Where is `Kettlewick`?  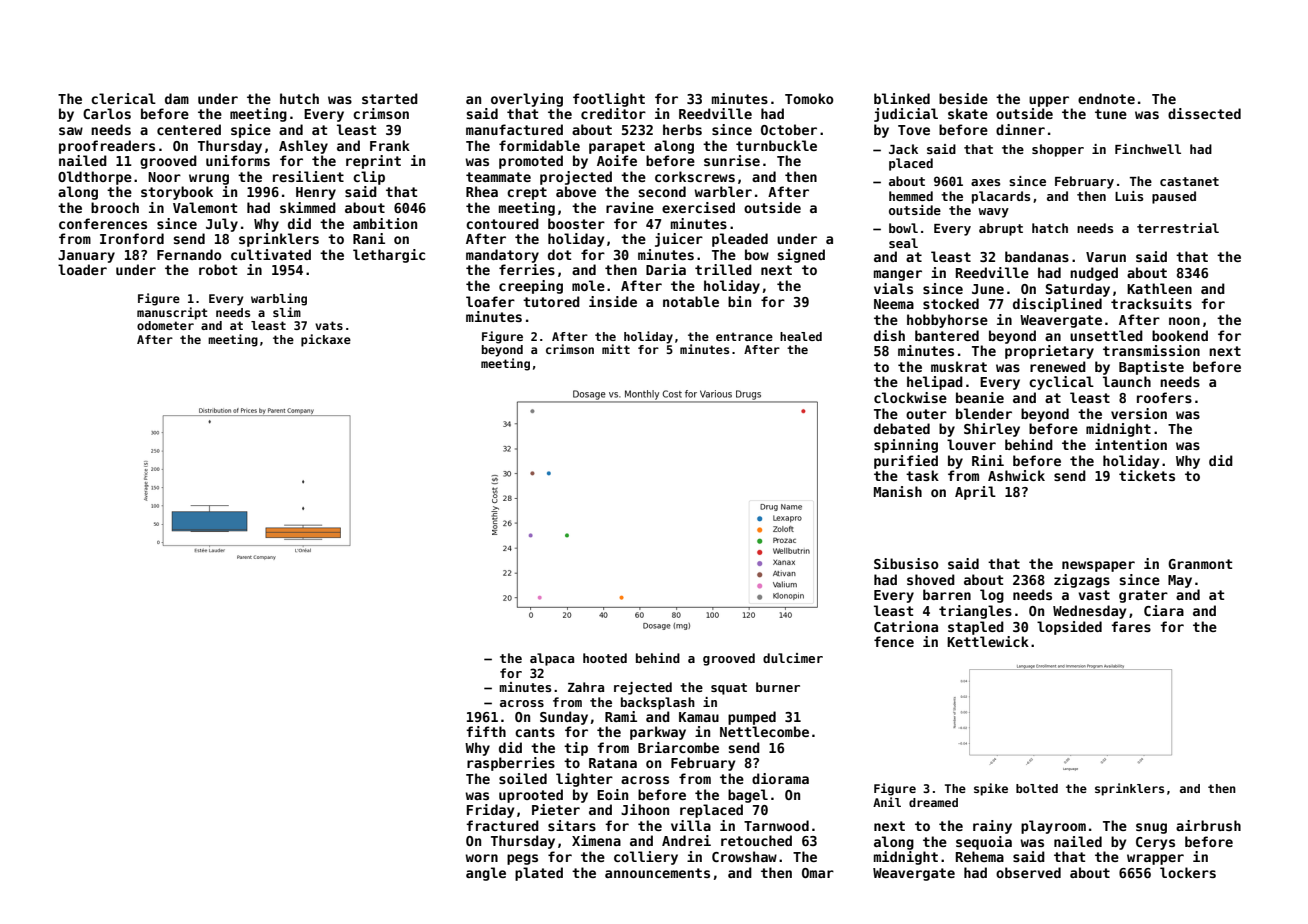
Kettlewick is located at coordinates (988, 641).
